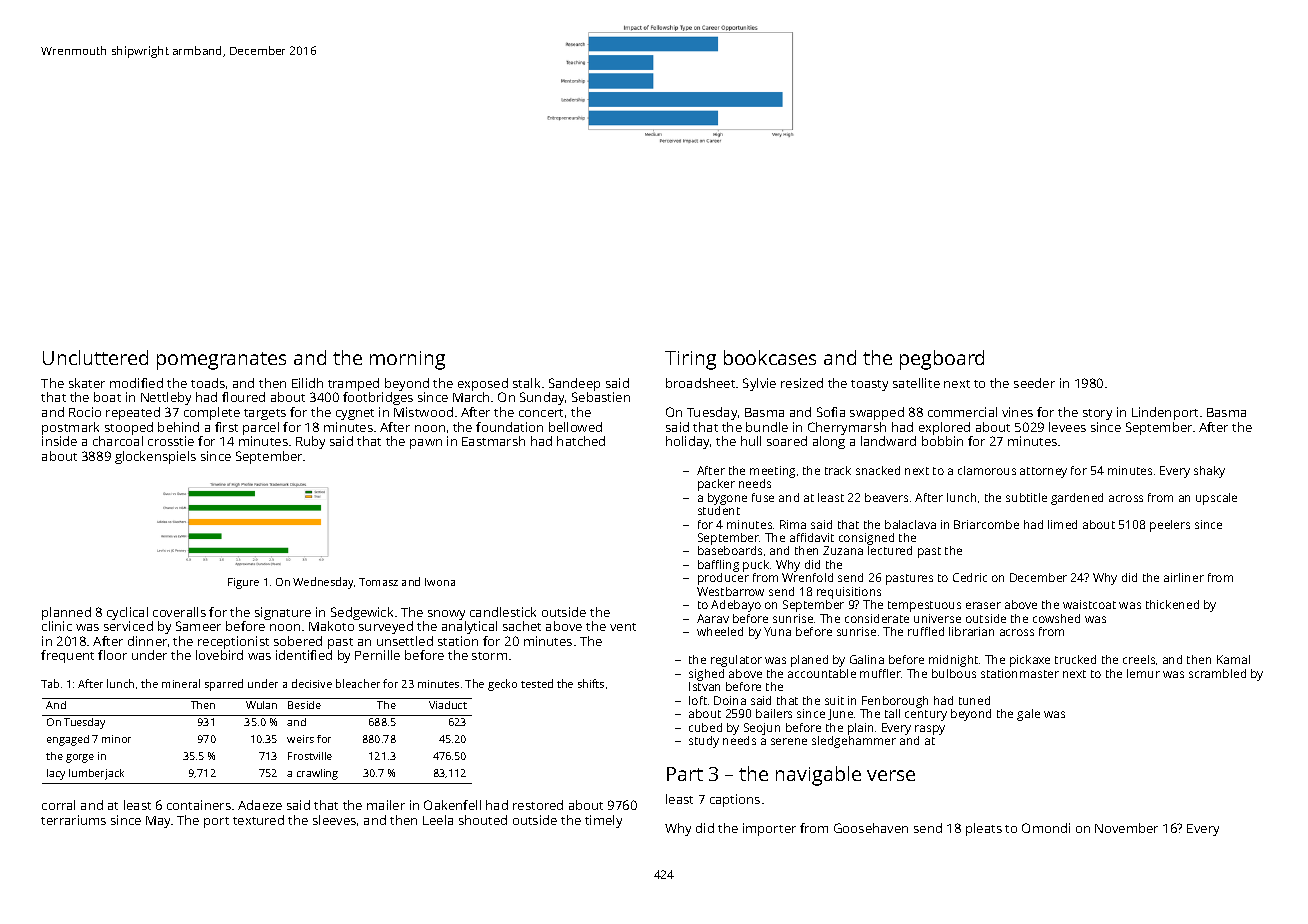 The height and width of the screenshot is (924, 1308). What do you see at coordinates (300, 739) in the screenshot?
I see `weirs` at bounding box center [300, 739].
